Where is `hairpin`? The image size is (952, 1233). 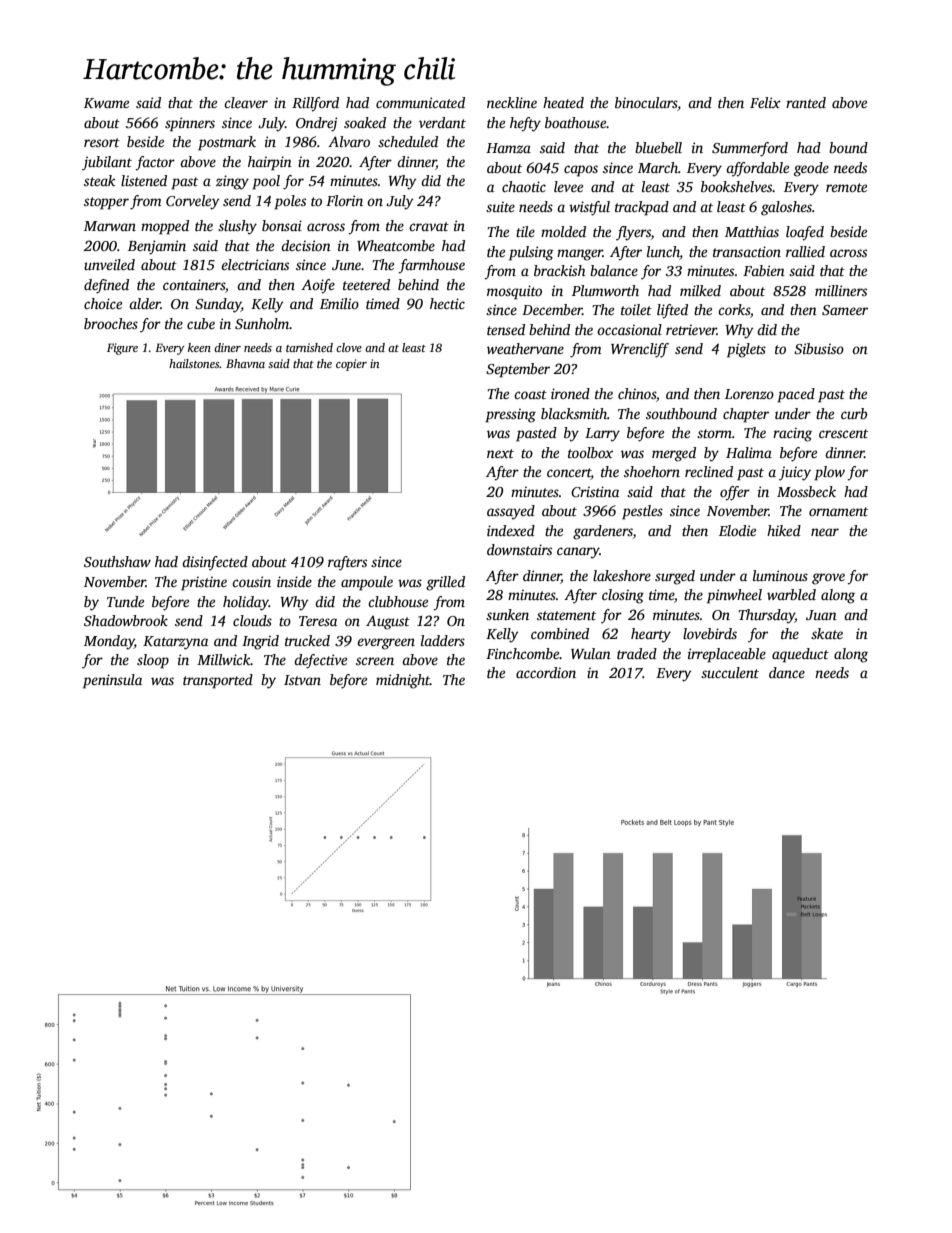
hairpin is located at coordinates (270, 163).
